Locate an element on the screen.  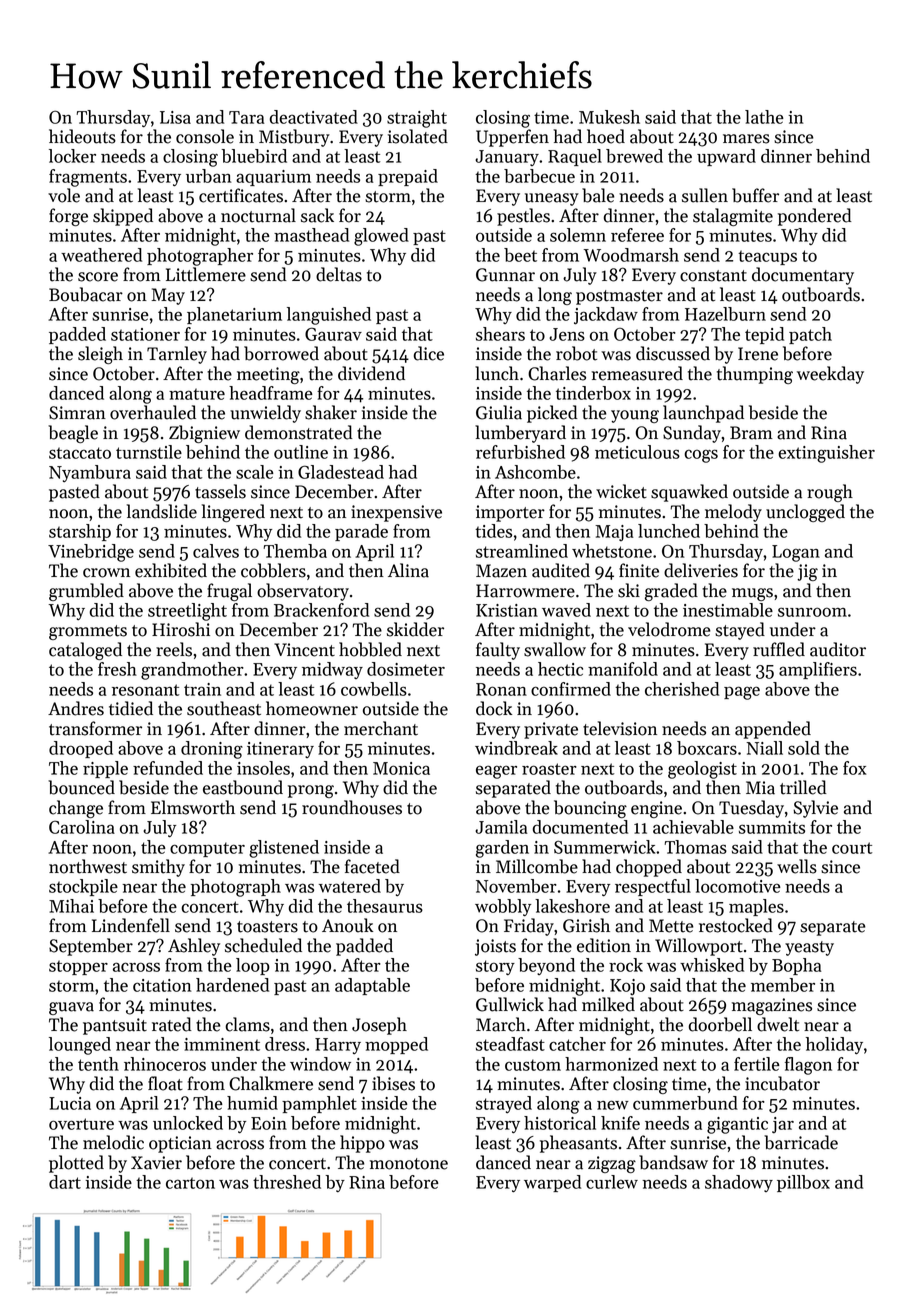
carton is located at coordinates (190, 1183).
